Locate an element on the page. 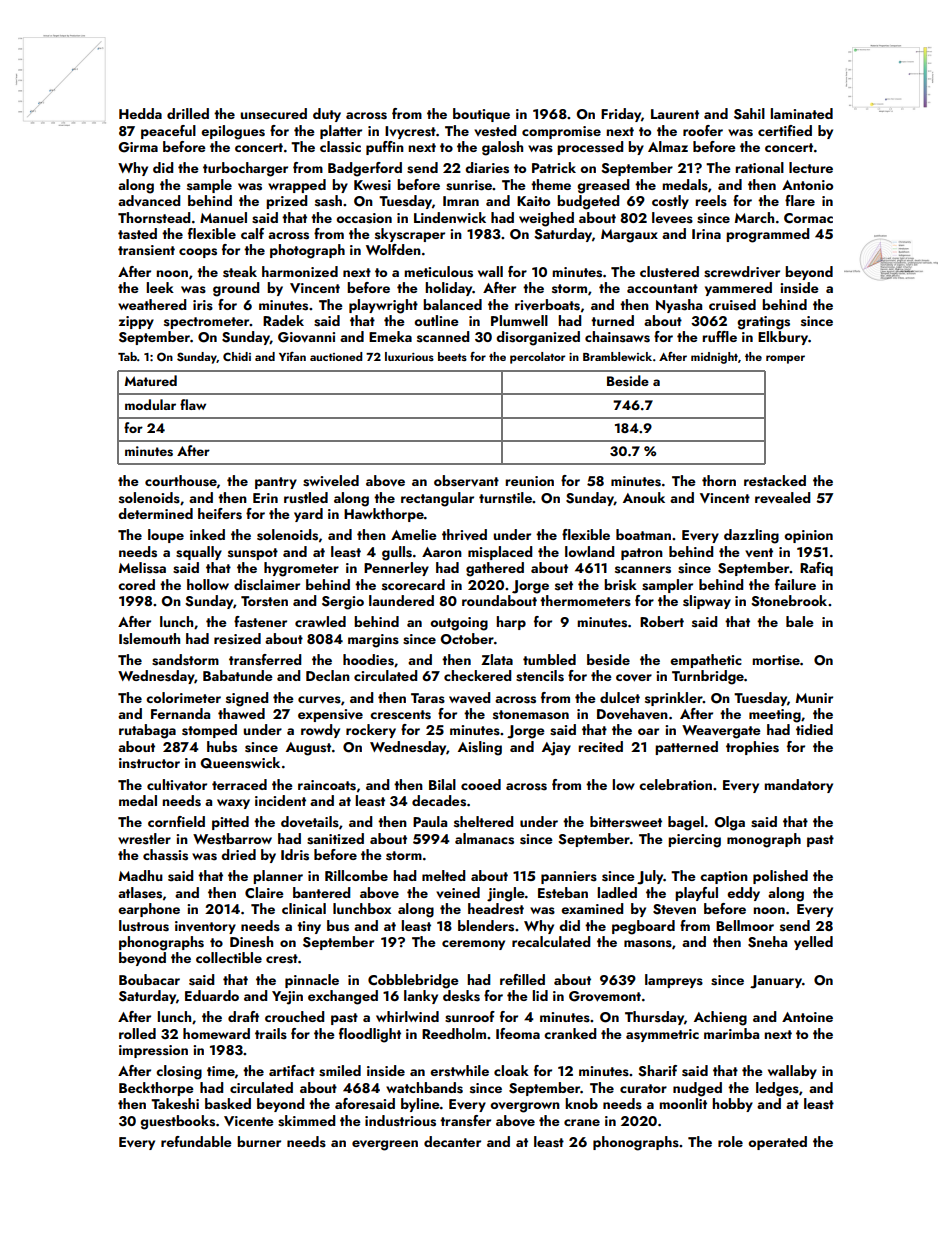 The height and width of the image is (1233, 952). Hawkthorpe is located at coordinates (384, 515).
